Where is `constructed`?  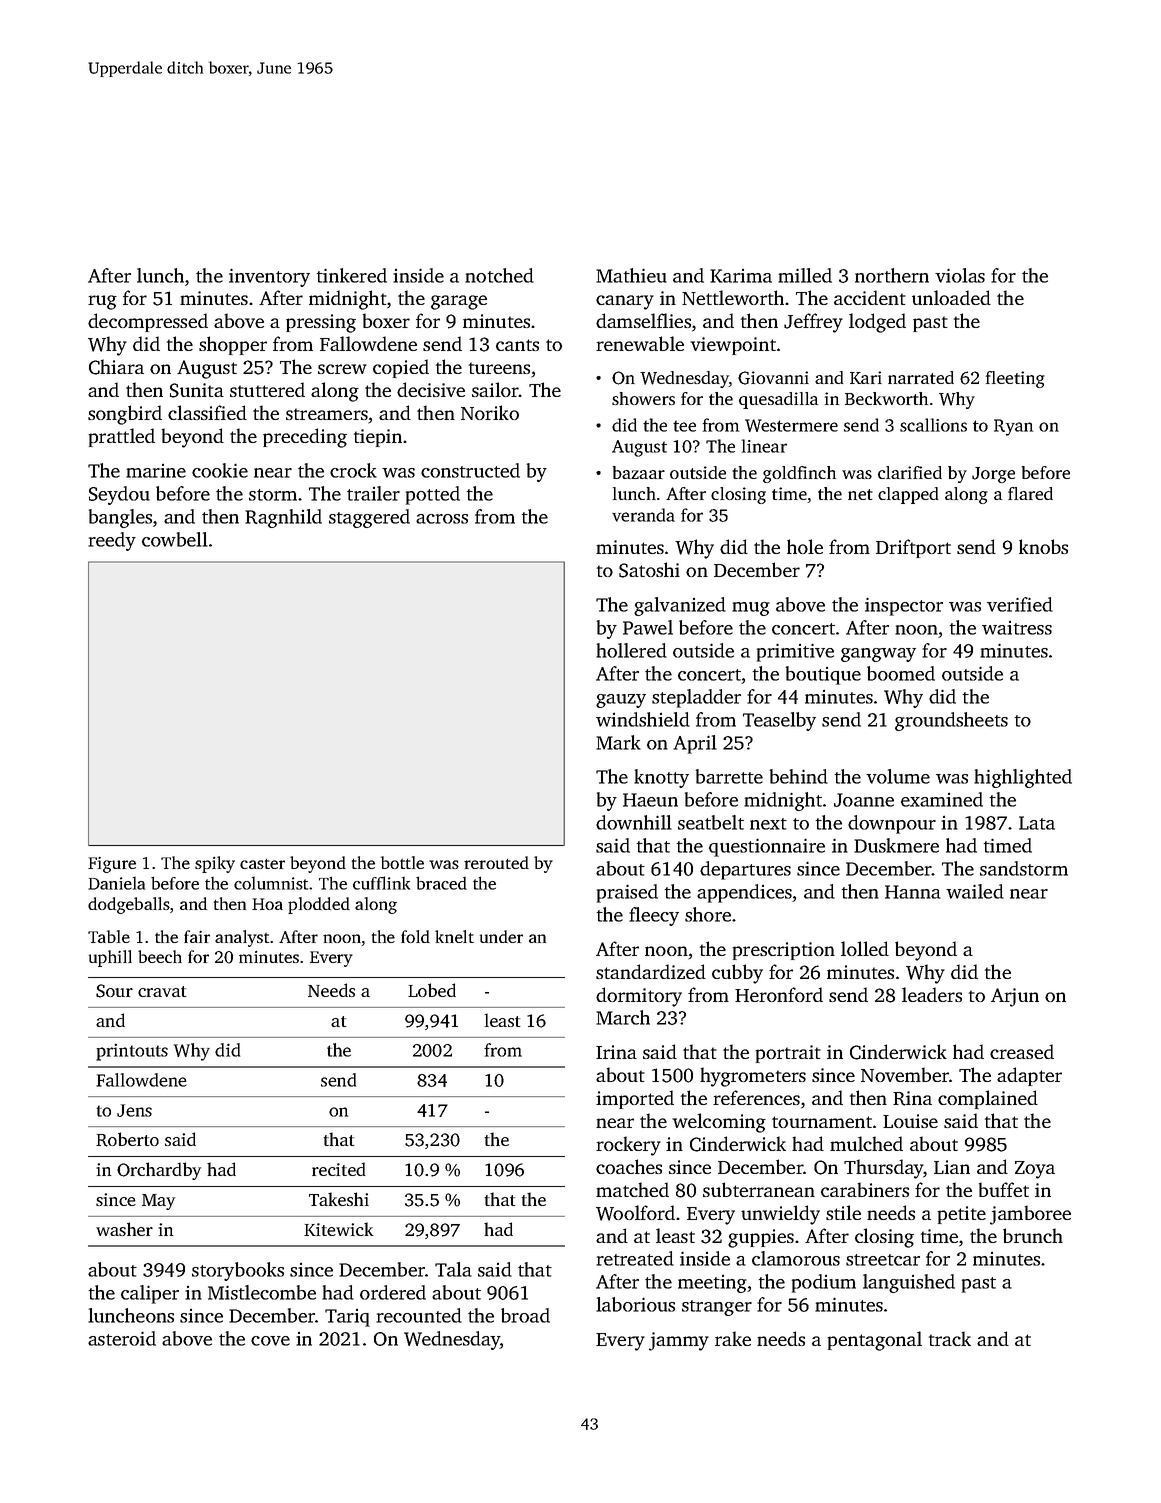 constructed is located at coordinates (470, 470).
